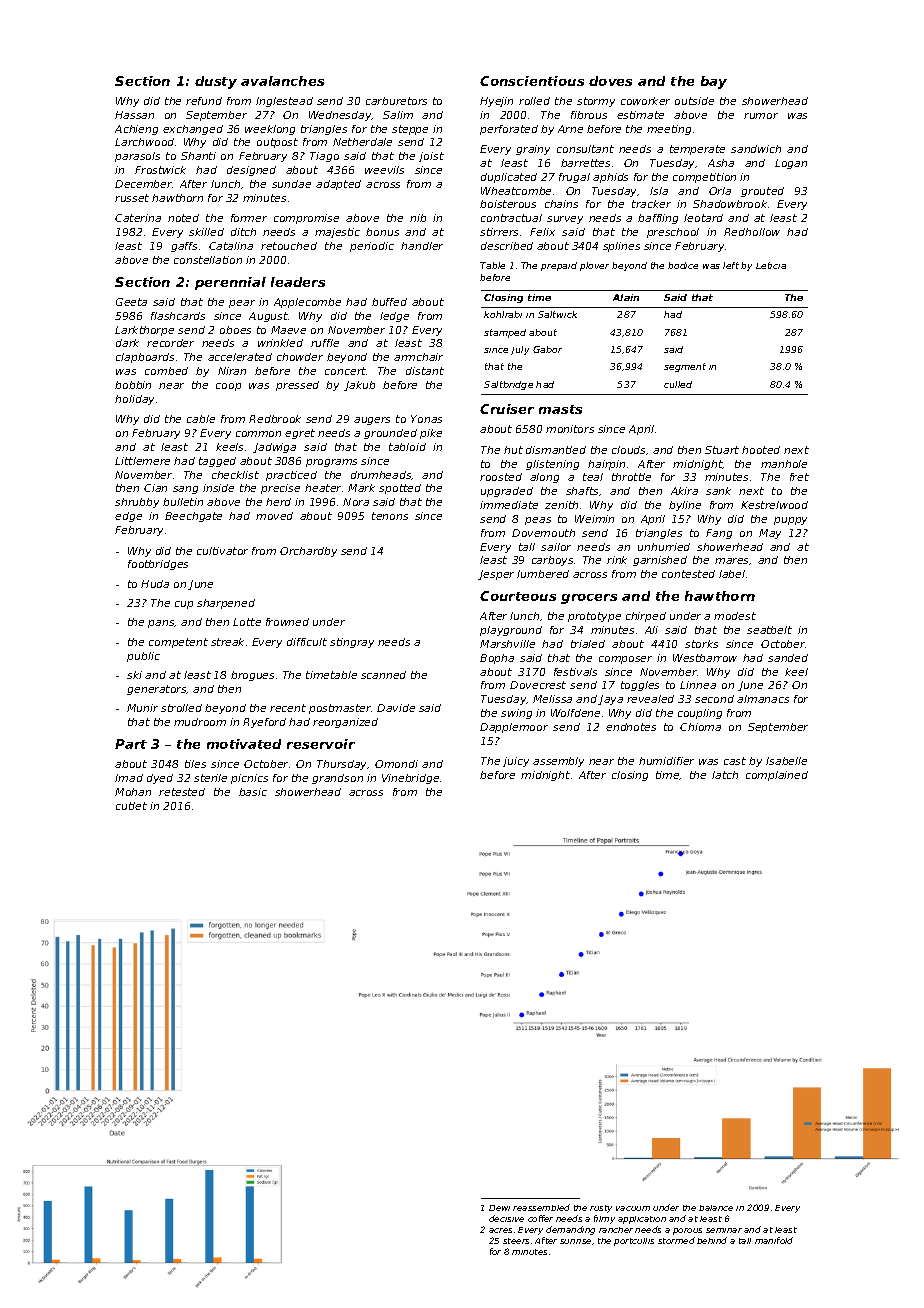  Describe the element at coordinates (507, 246) in the screenshot. I see `described` at that location.
